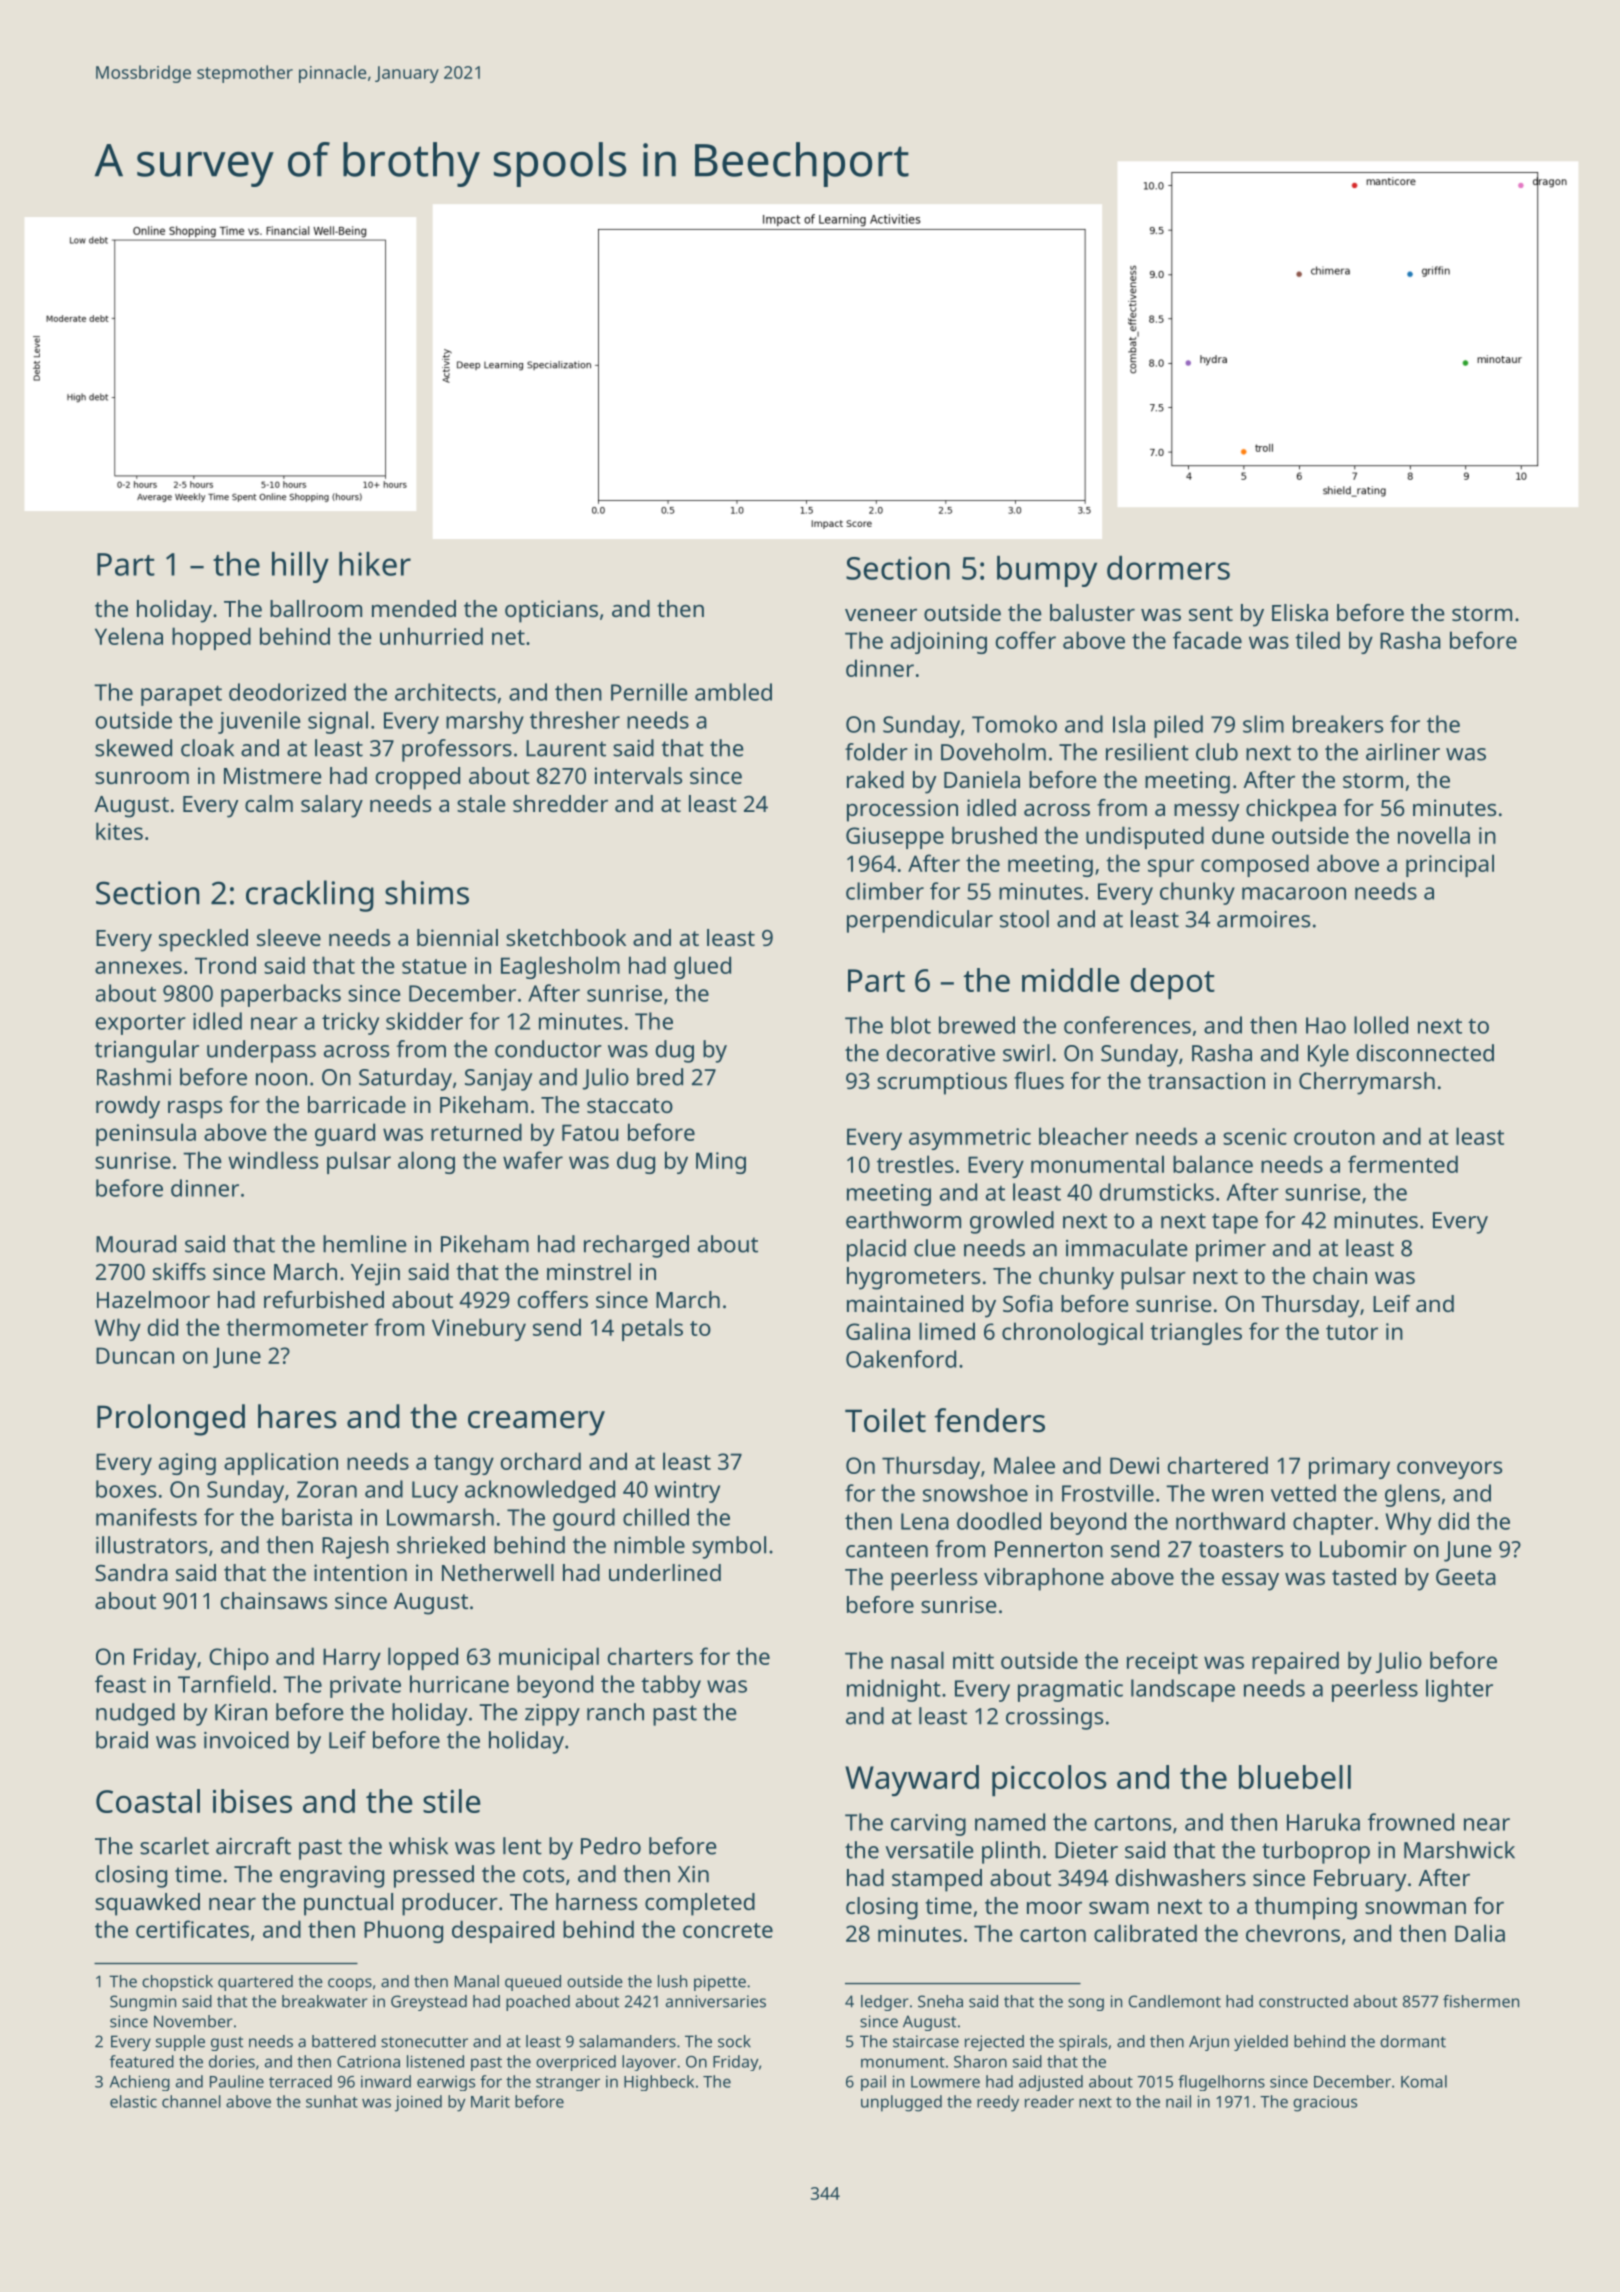  Describe the element at coordinates (365, 1687) in the screenshot. I see `private` at that location.
